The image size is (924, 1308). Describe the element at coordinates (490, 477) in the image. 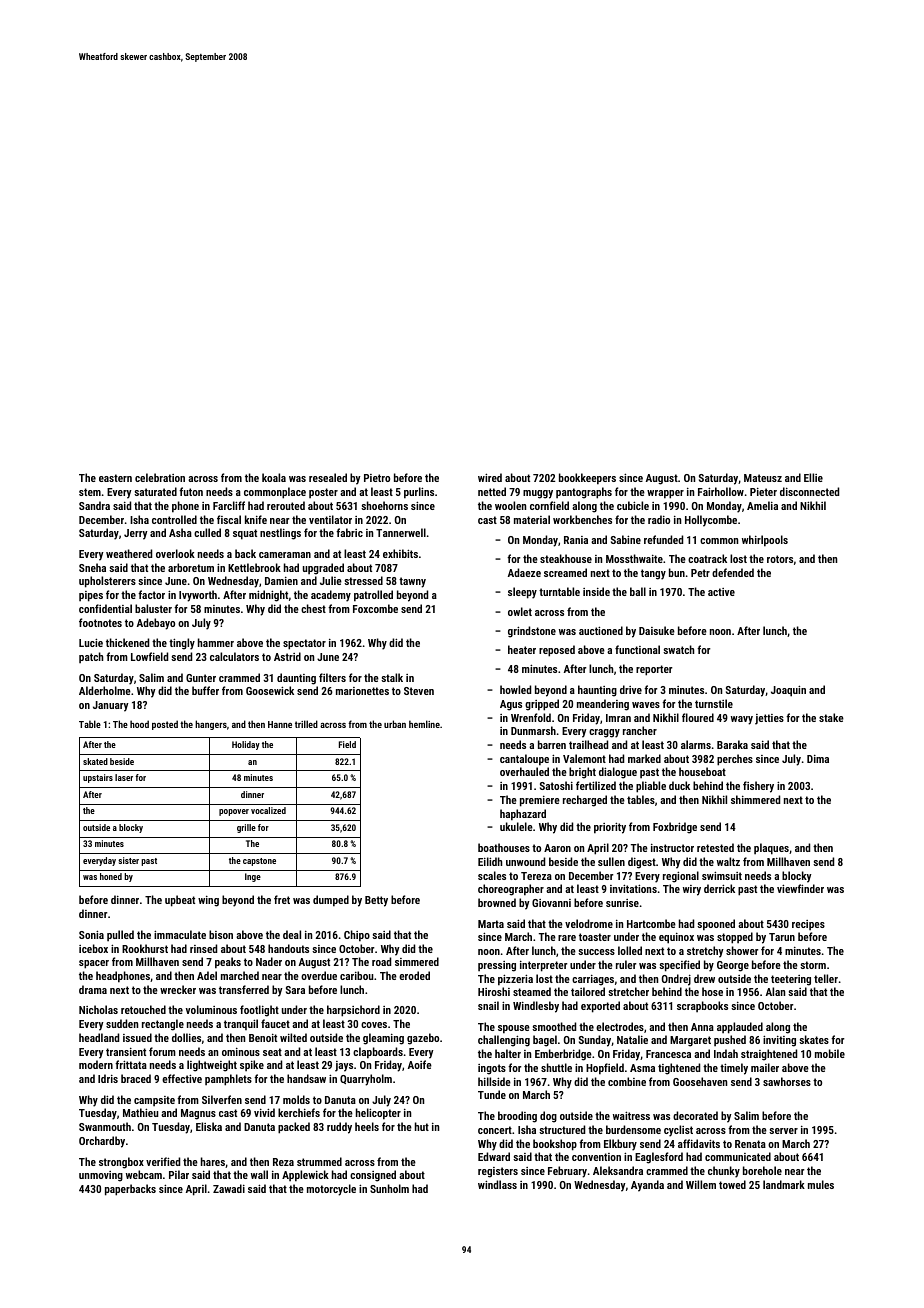

I see `wired` at that location.
